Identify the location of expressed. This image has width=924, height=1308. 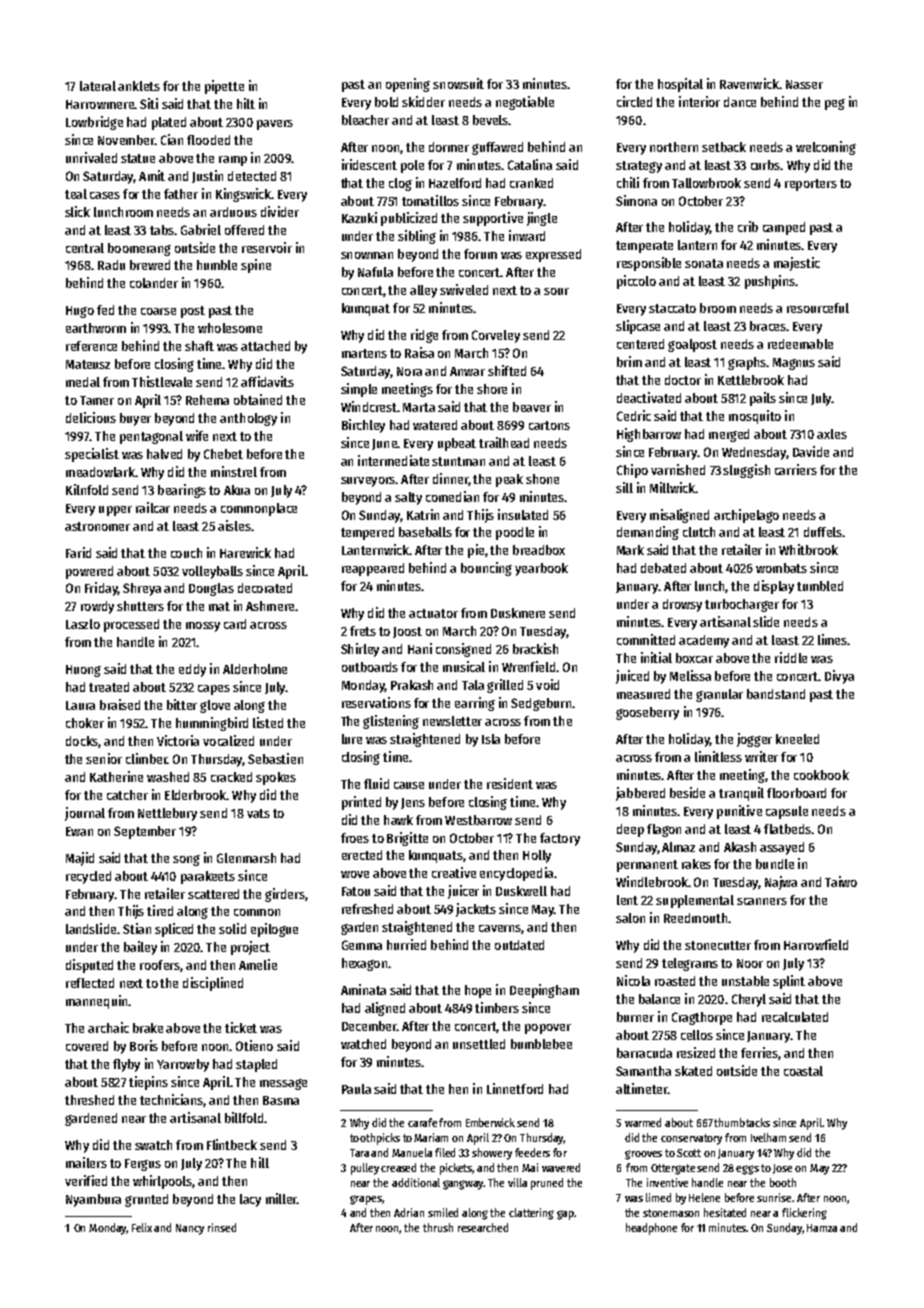
(553, 255).
